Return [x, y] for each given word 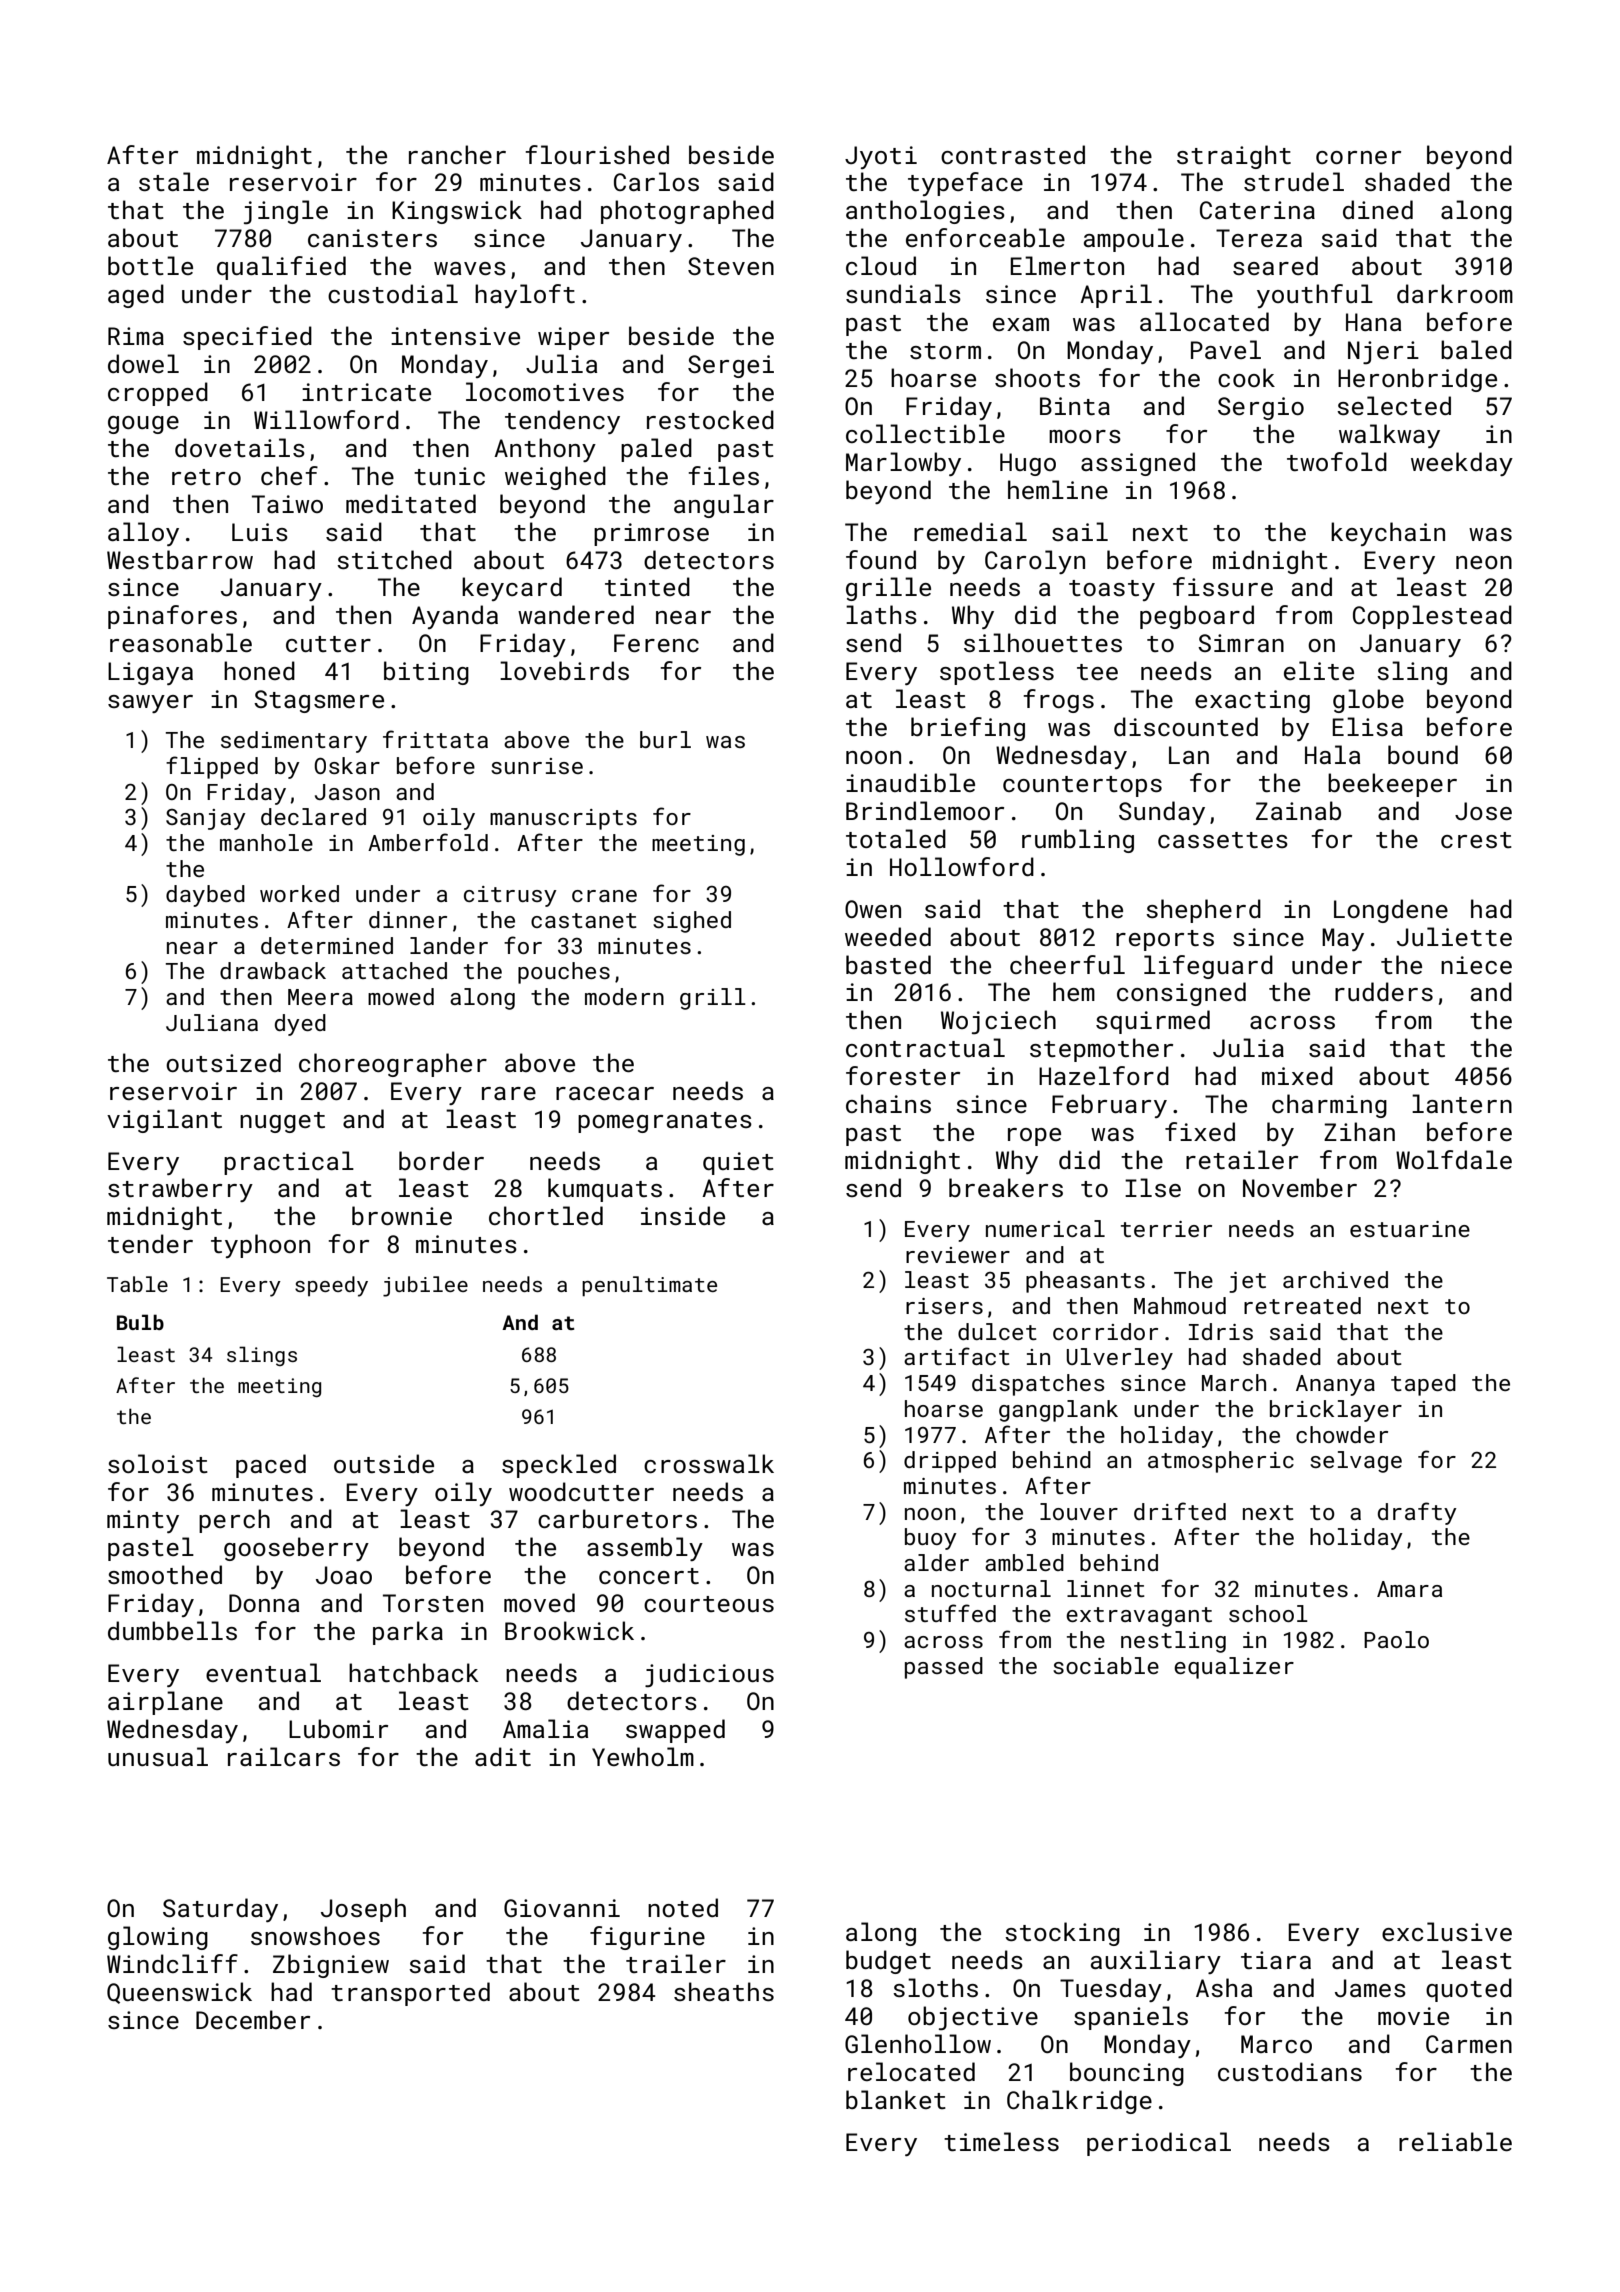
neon [1484, 562]
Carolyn [1035, 562]
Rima [136, 336]
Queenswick [179, 1993]
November [1300, 1187]
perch [234, 1521]
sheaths [724, 1991]
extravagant [1139, 1617]
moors [1085, 436]
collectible [925, 433]
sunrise [537, 766]
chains [888, 1103]
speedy [331, 1286]
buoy [931, 1539]
